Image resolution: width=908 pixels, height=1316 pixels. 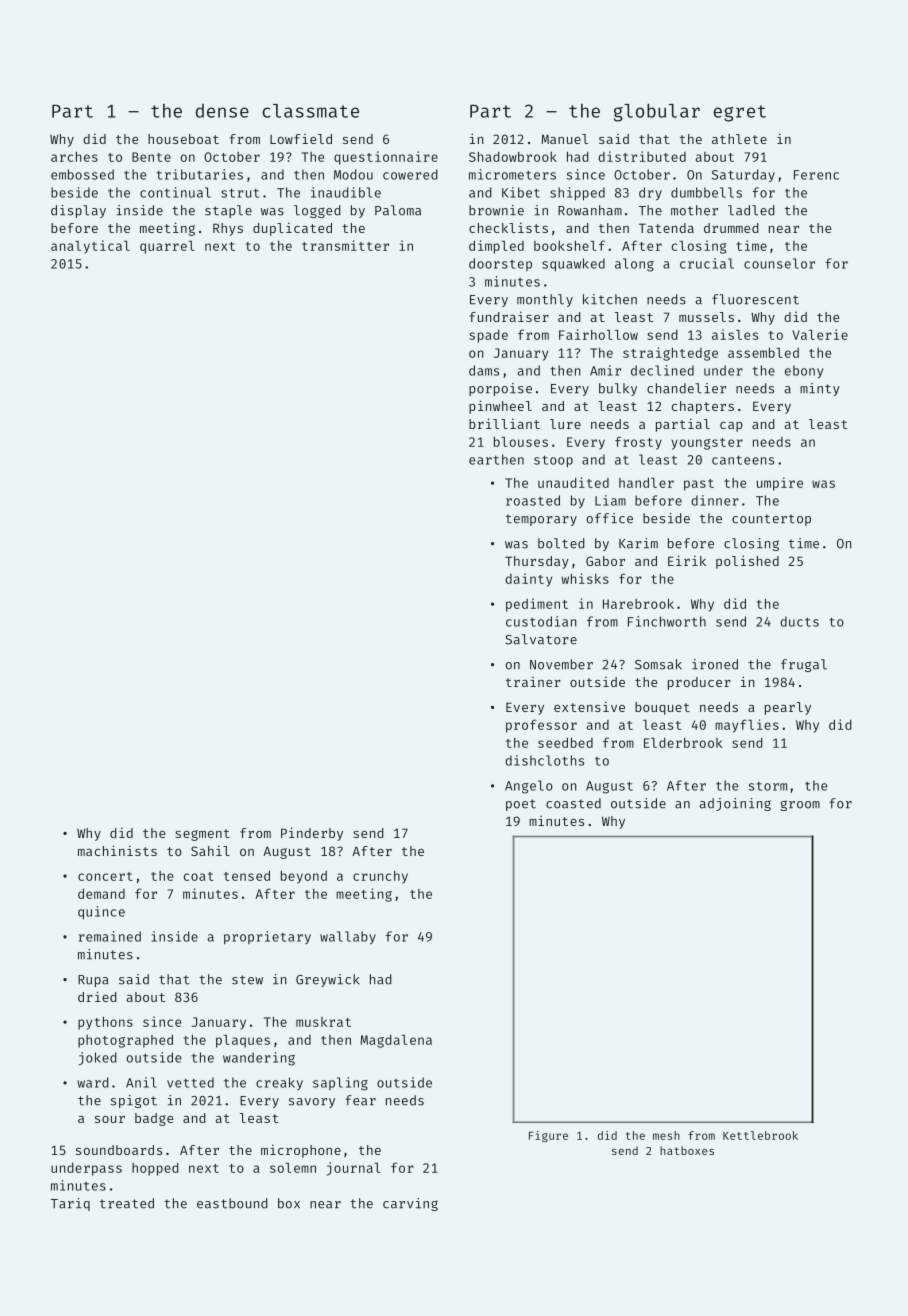 I want to click on counselor, so click(x=779, y=263).
